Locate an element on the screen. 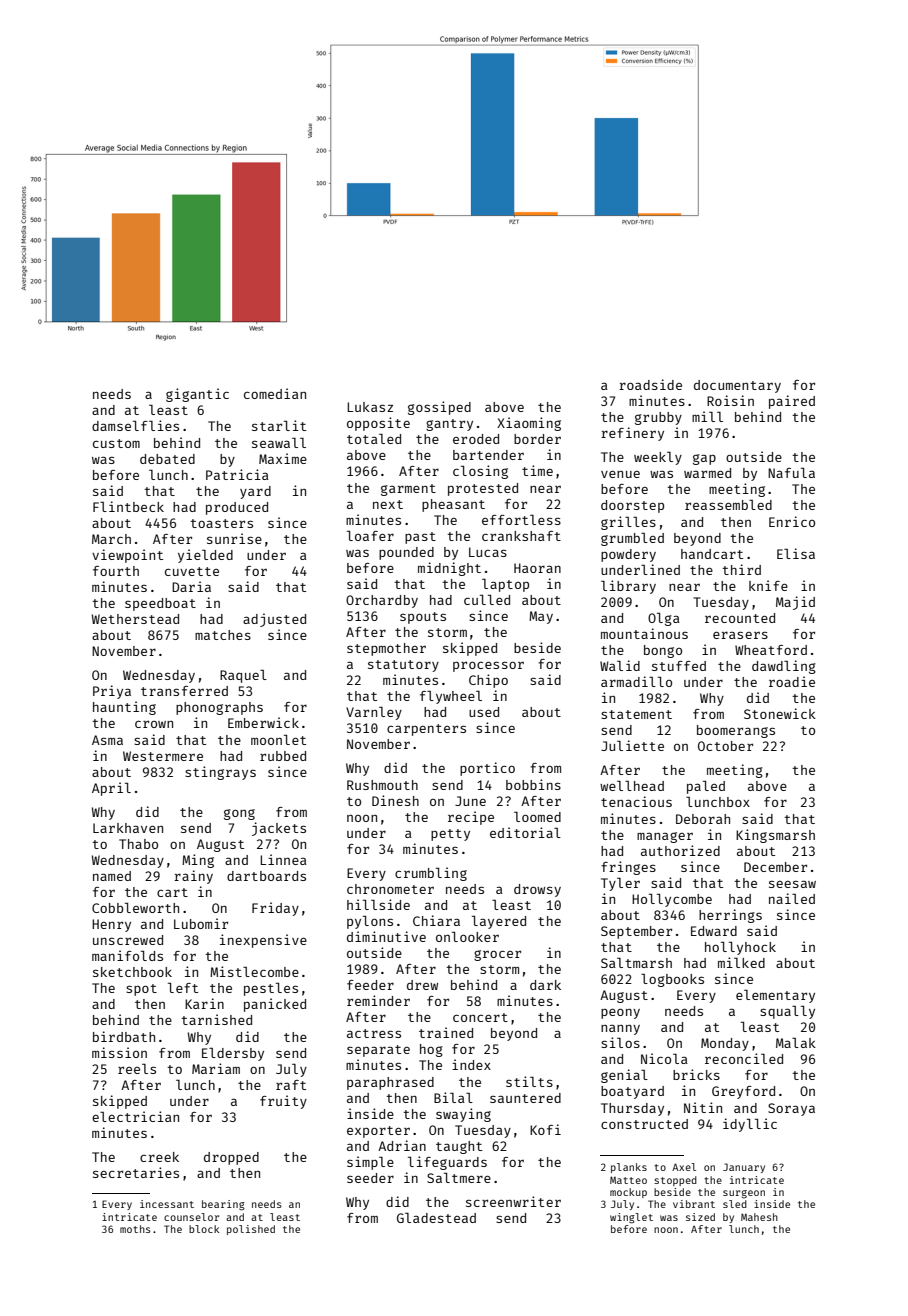 This screenshot has width=908, height=1316. boomerangs is located at coordinates (736, 731).
